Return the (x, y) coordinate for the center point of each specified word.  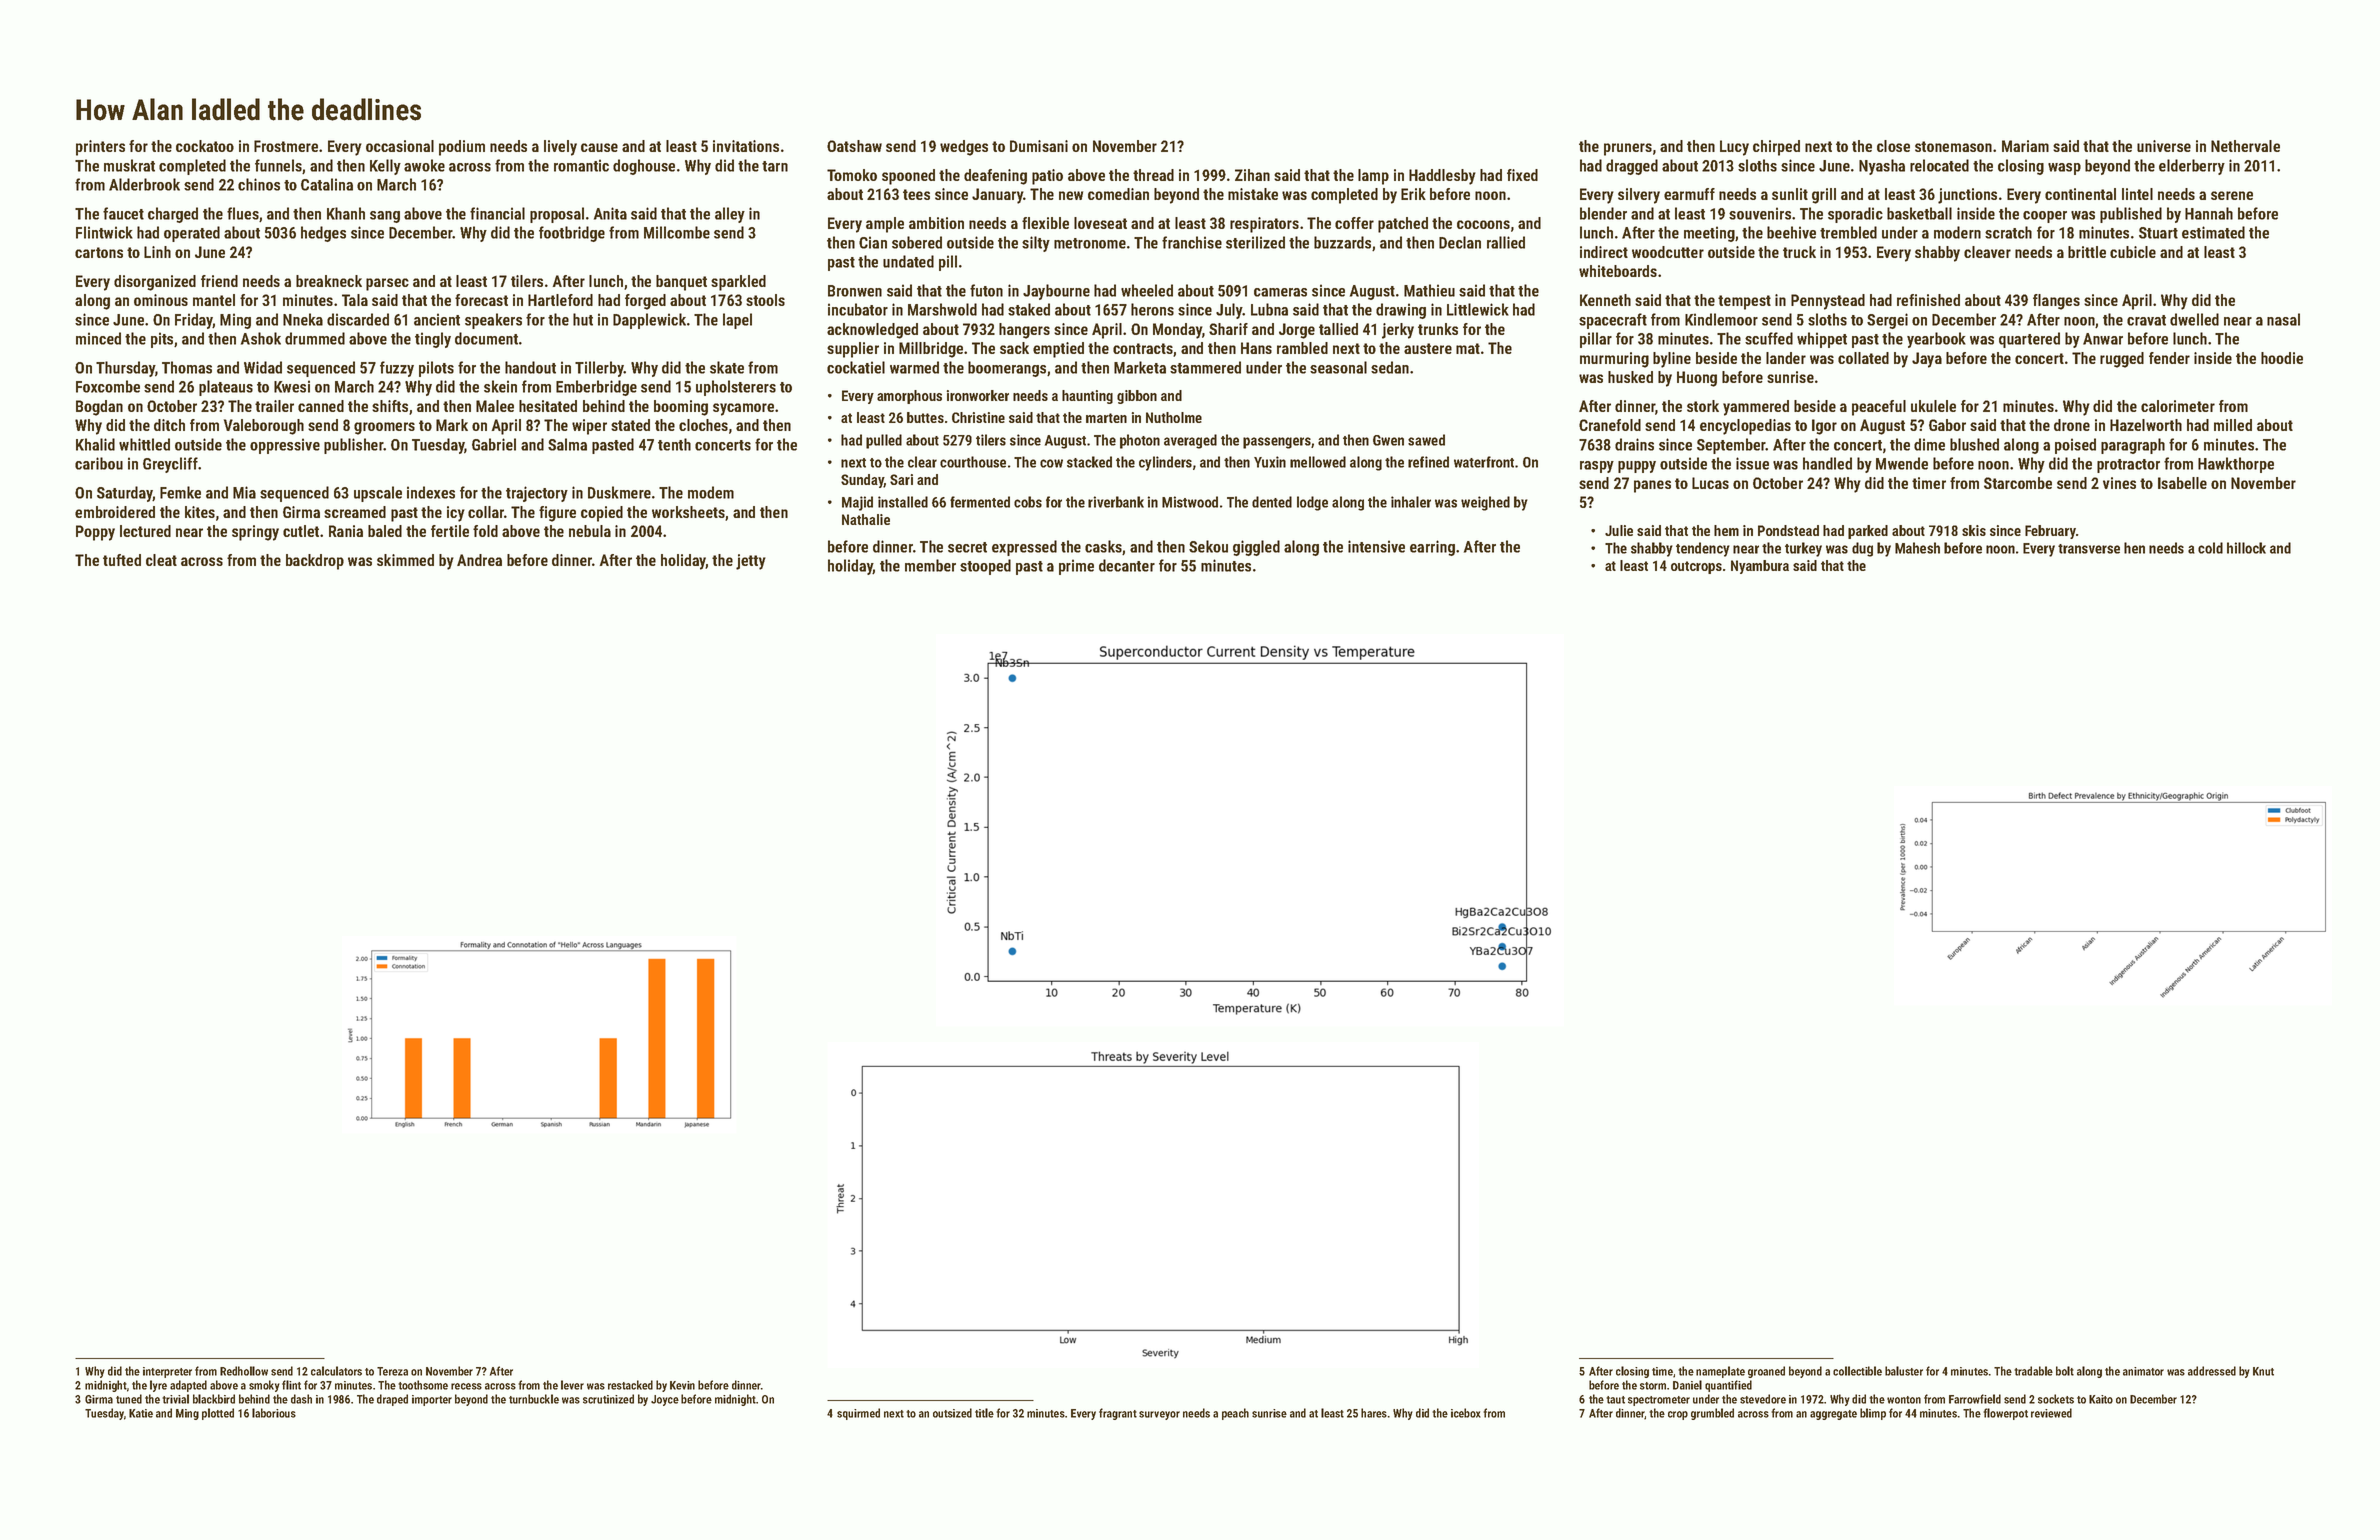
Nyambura (1760, 567)
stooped (985, 567)
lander (1786, 358)
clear (922, 462)
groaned (1766, 1372)
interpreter (167, 1372)
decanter (1127, 565)
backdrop (315, 562)
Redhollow (244, 1371)
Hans (1256, 348)
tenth (674, 444)
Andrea (479, 560)
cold (2210, 548)
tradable (2033, 1371)
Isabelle (2182, 483)
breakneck (329, 281)
